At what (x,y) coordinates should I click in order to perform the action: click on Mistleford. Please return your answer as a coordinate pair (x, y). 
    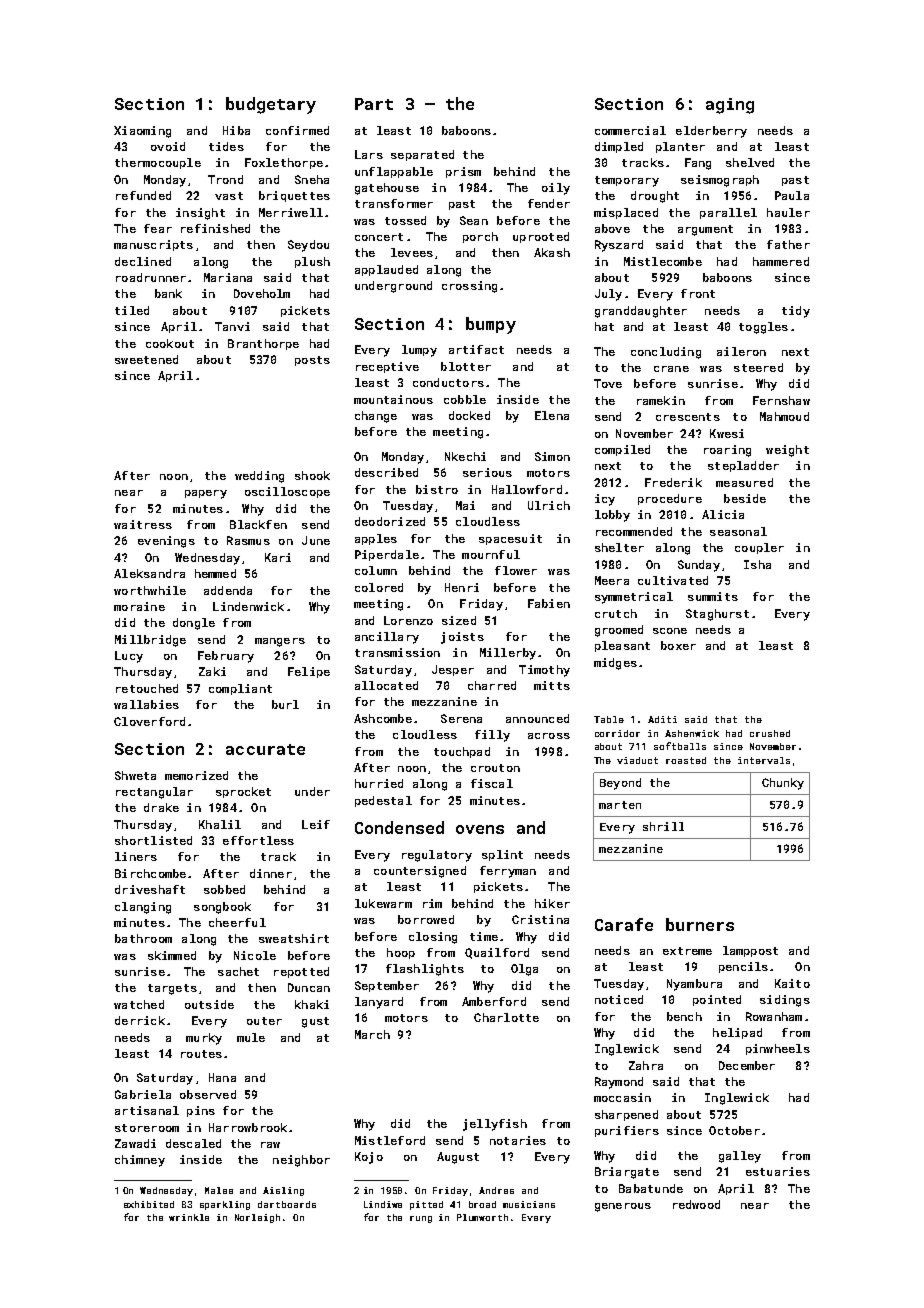
    Looking at the image, I should click on (390, 1140).
